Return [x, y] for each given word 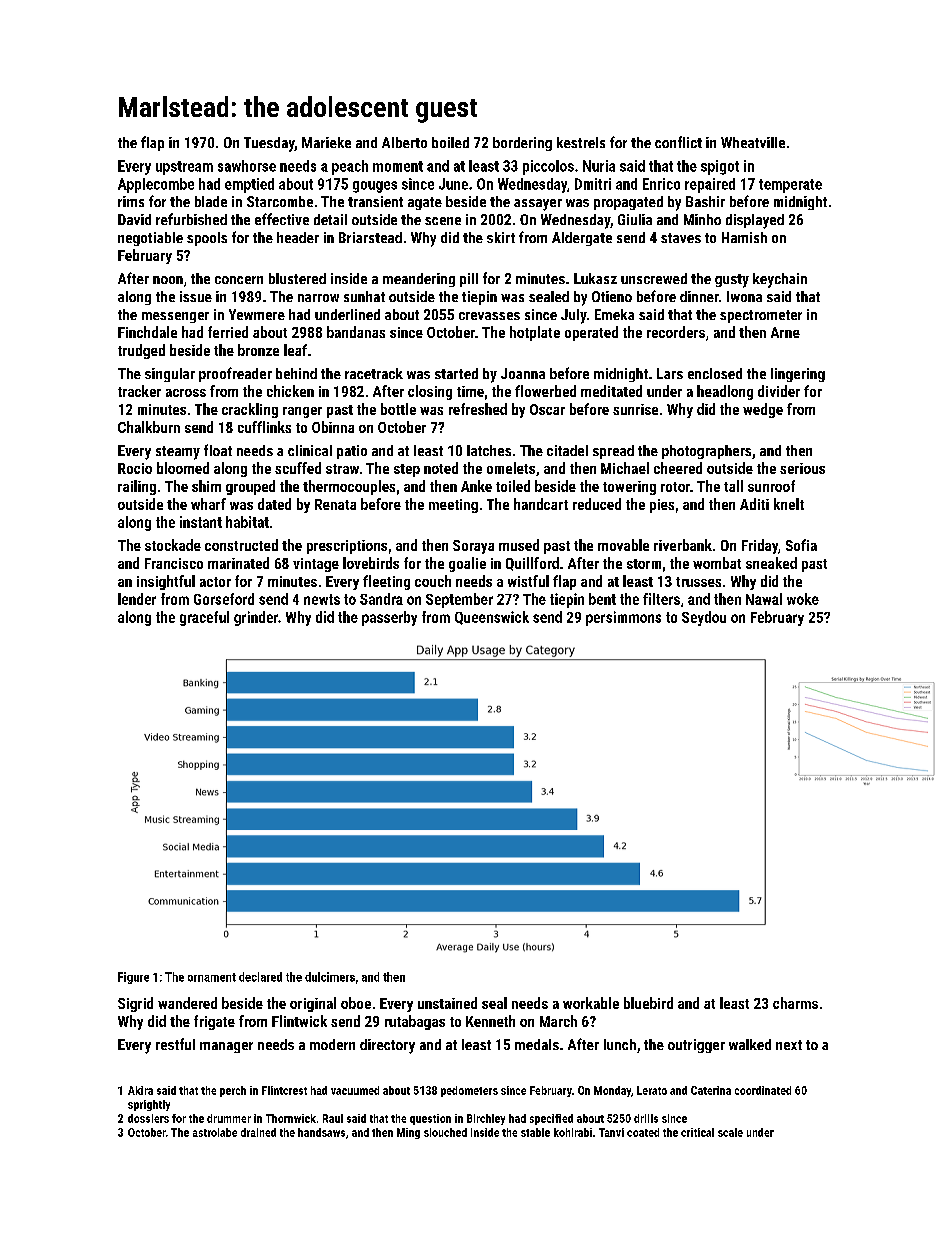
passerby [389, 618]
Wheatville [753, 142]
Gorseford [224, 599]
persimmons [623, 618]
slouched [445, 1132]
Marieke [326, 142]
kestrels [581, 142]
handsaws [321, 1132]
